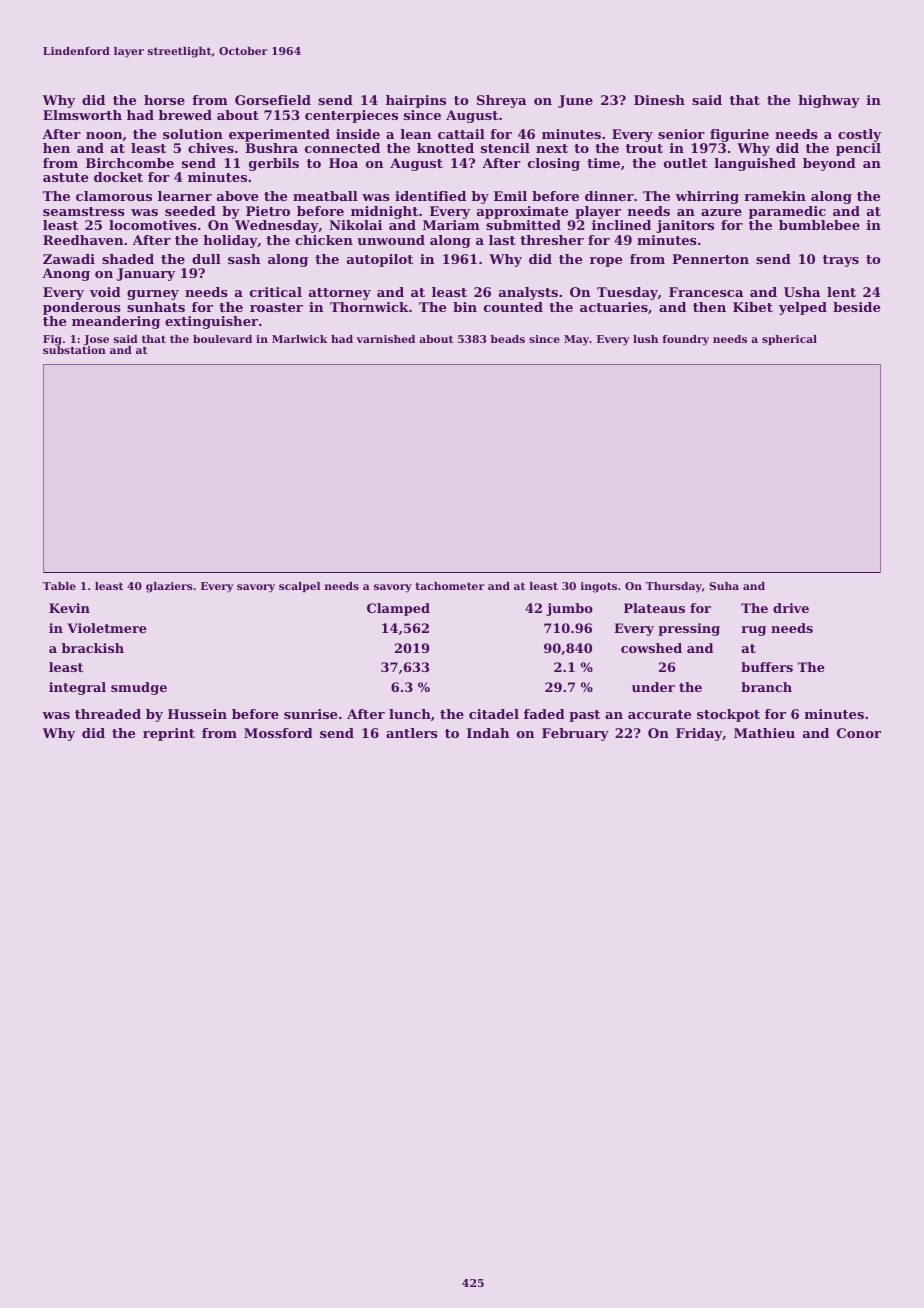 The image size is (924, 1308). What do you see at coordinates (710, 259) in the screenshot?
I see `Pennerton` at bounding box center [710, 259].
